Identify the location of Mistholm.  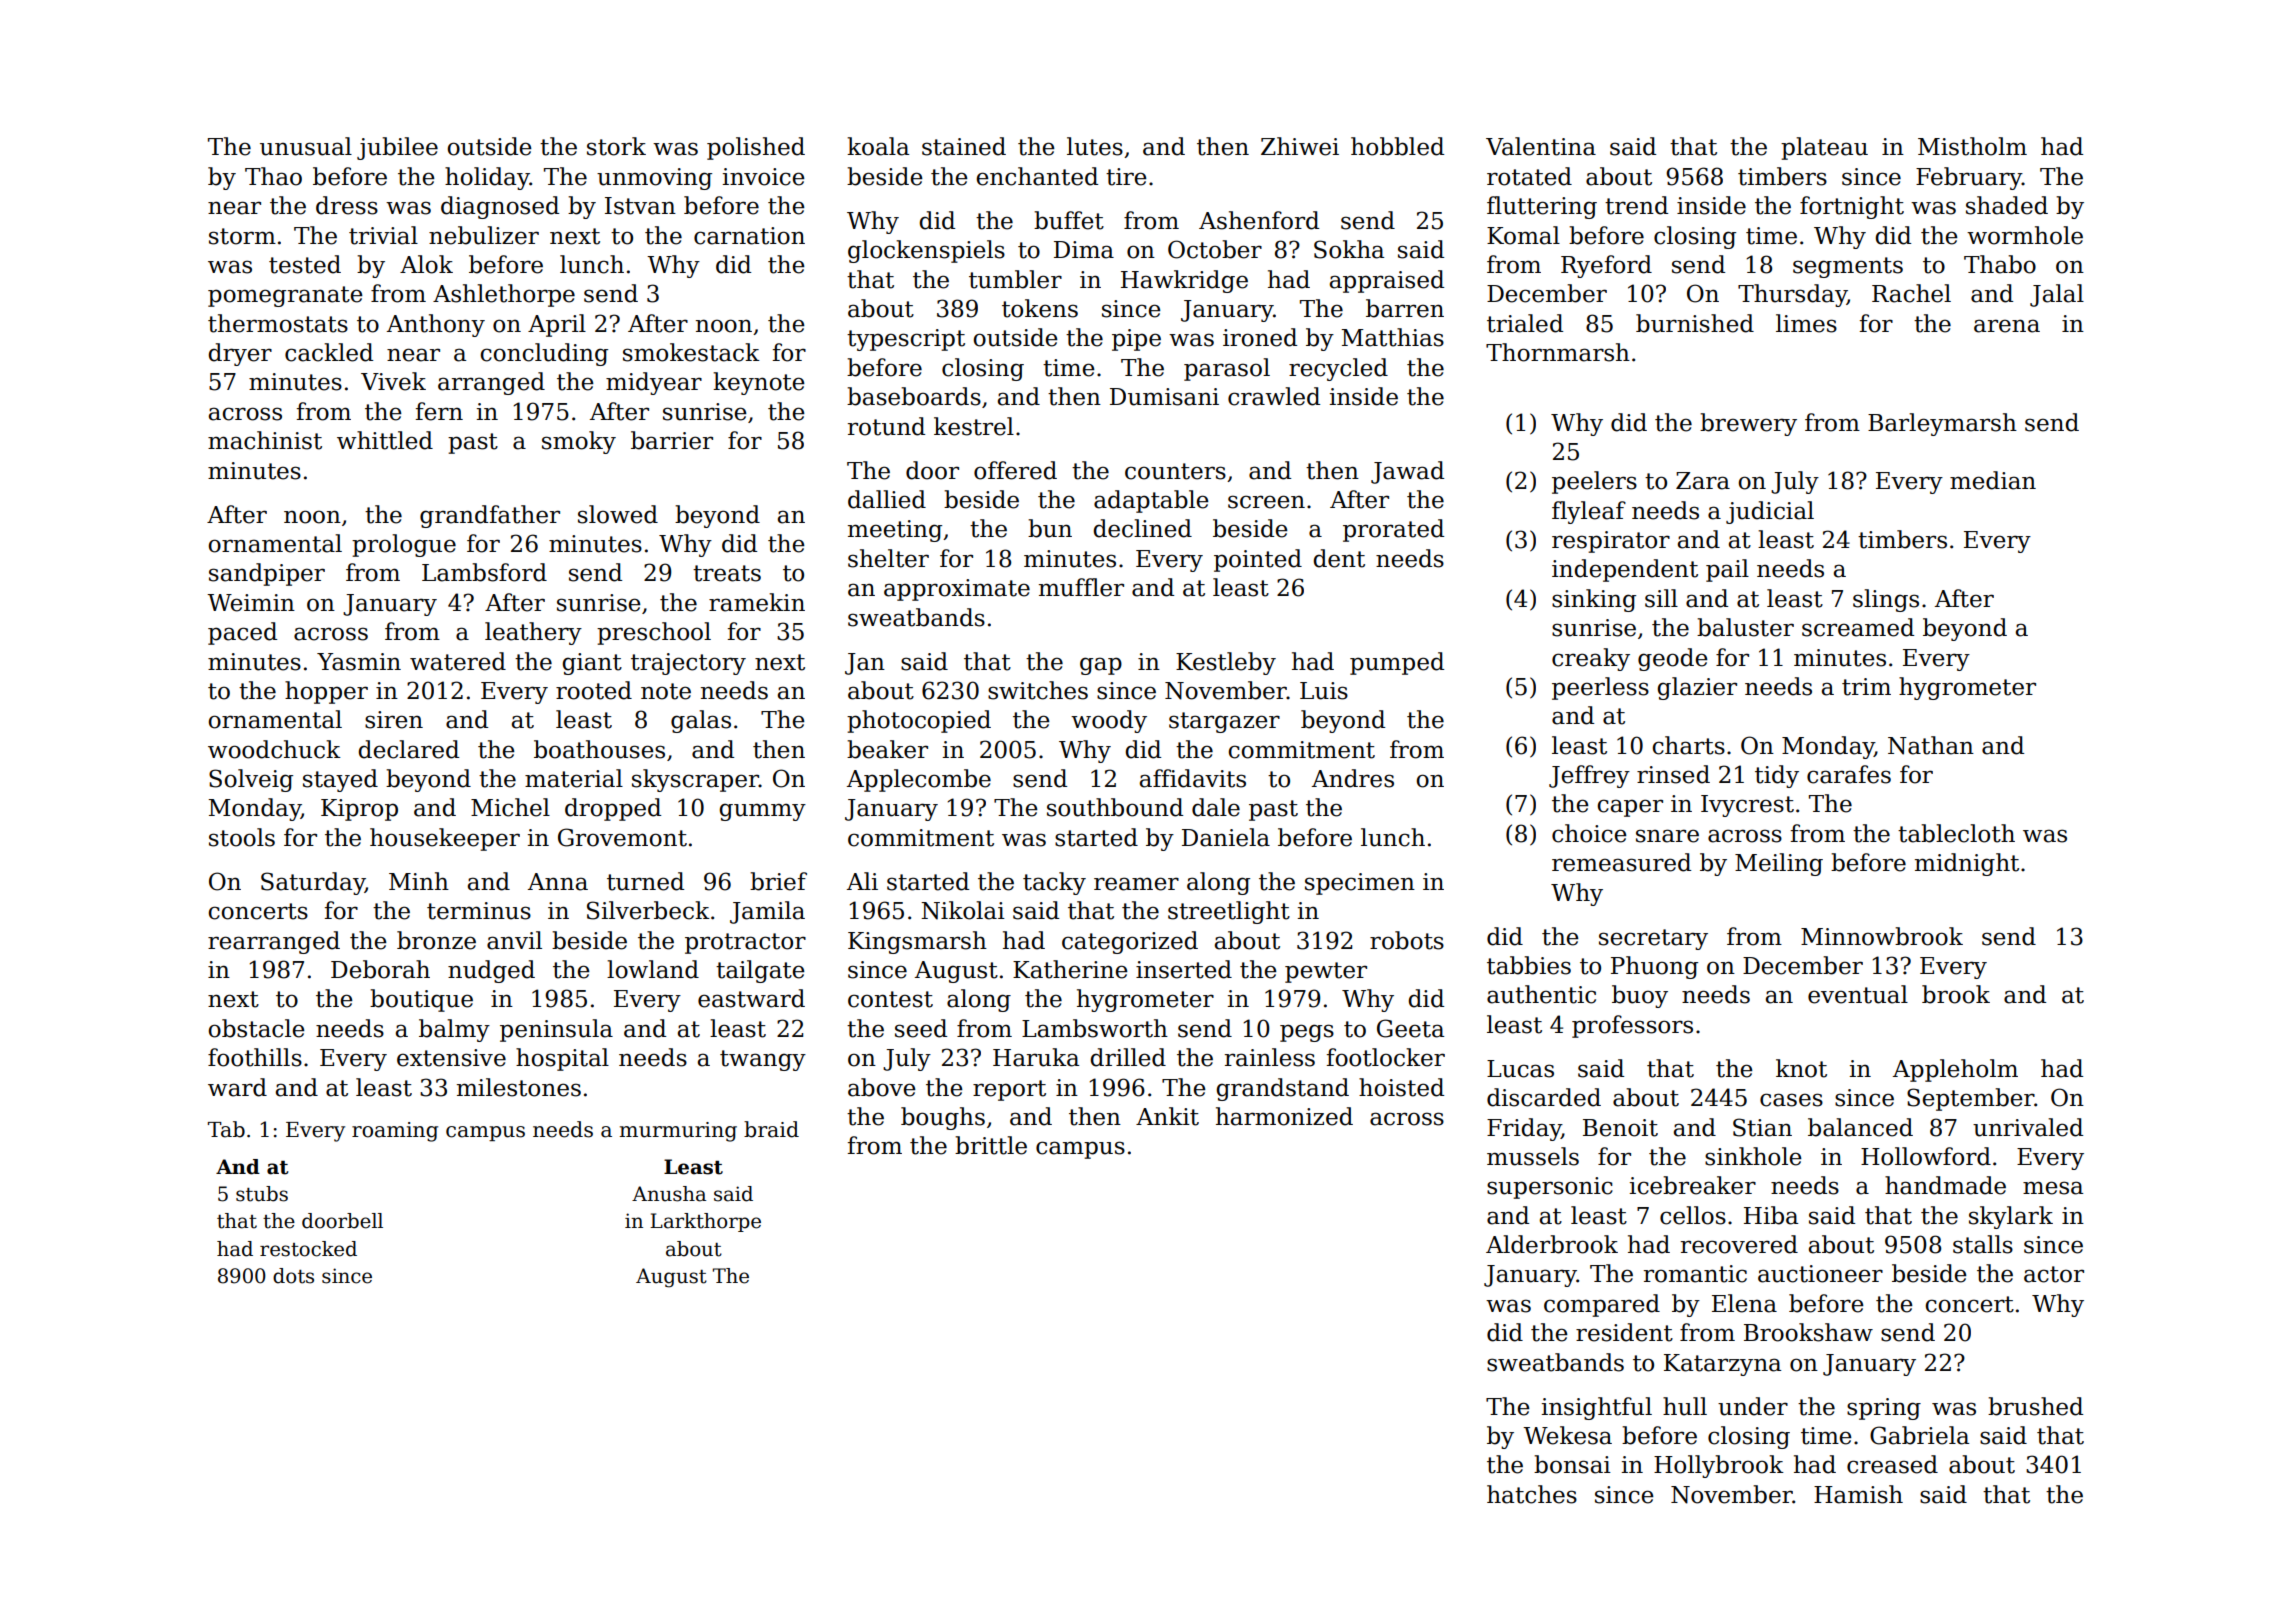
(1972, 146).
